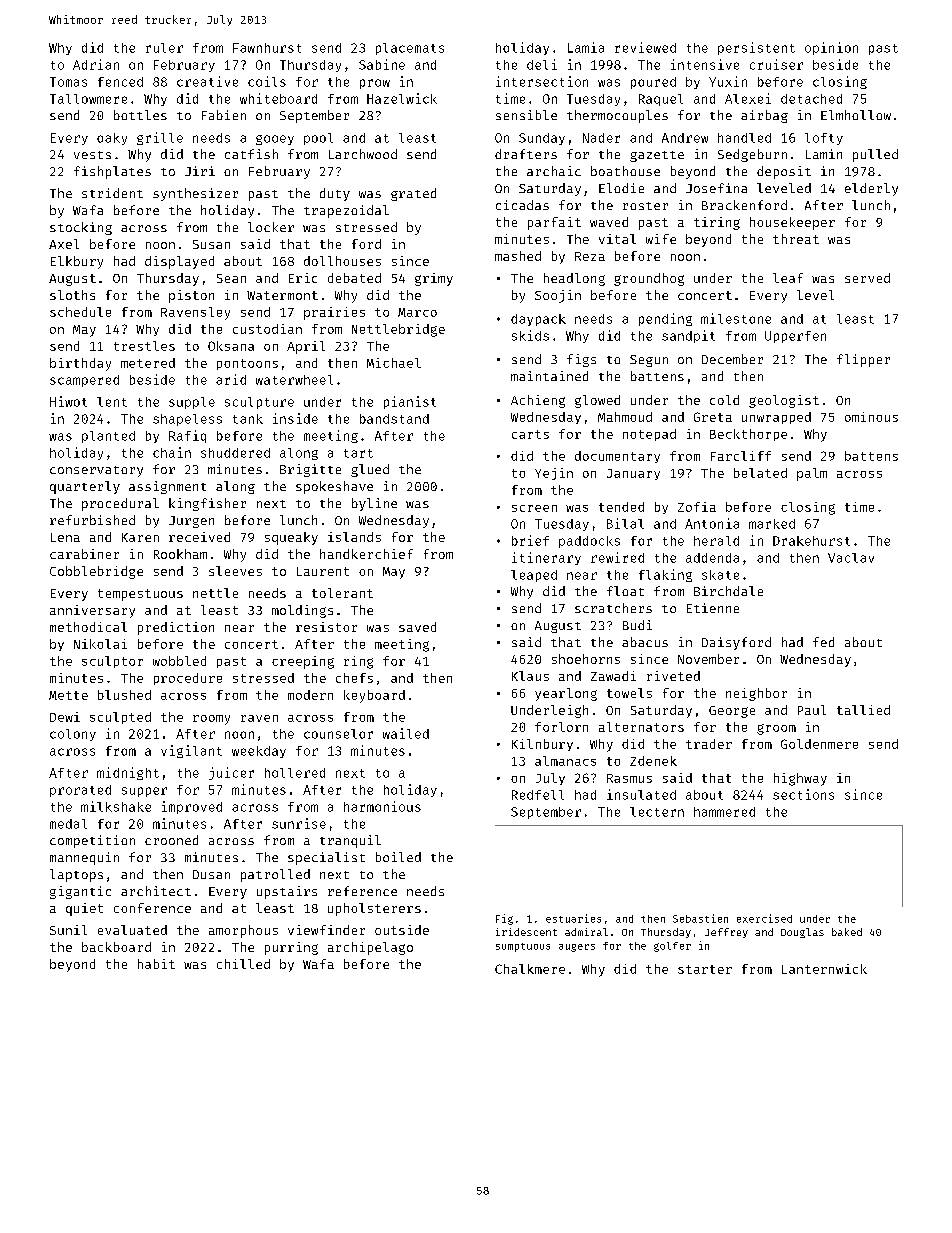 This page has height=1233, width=952. What do you see at coordinates (108, 437) in the page?
I see `planted` at bounding box center [108, 437].
